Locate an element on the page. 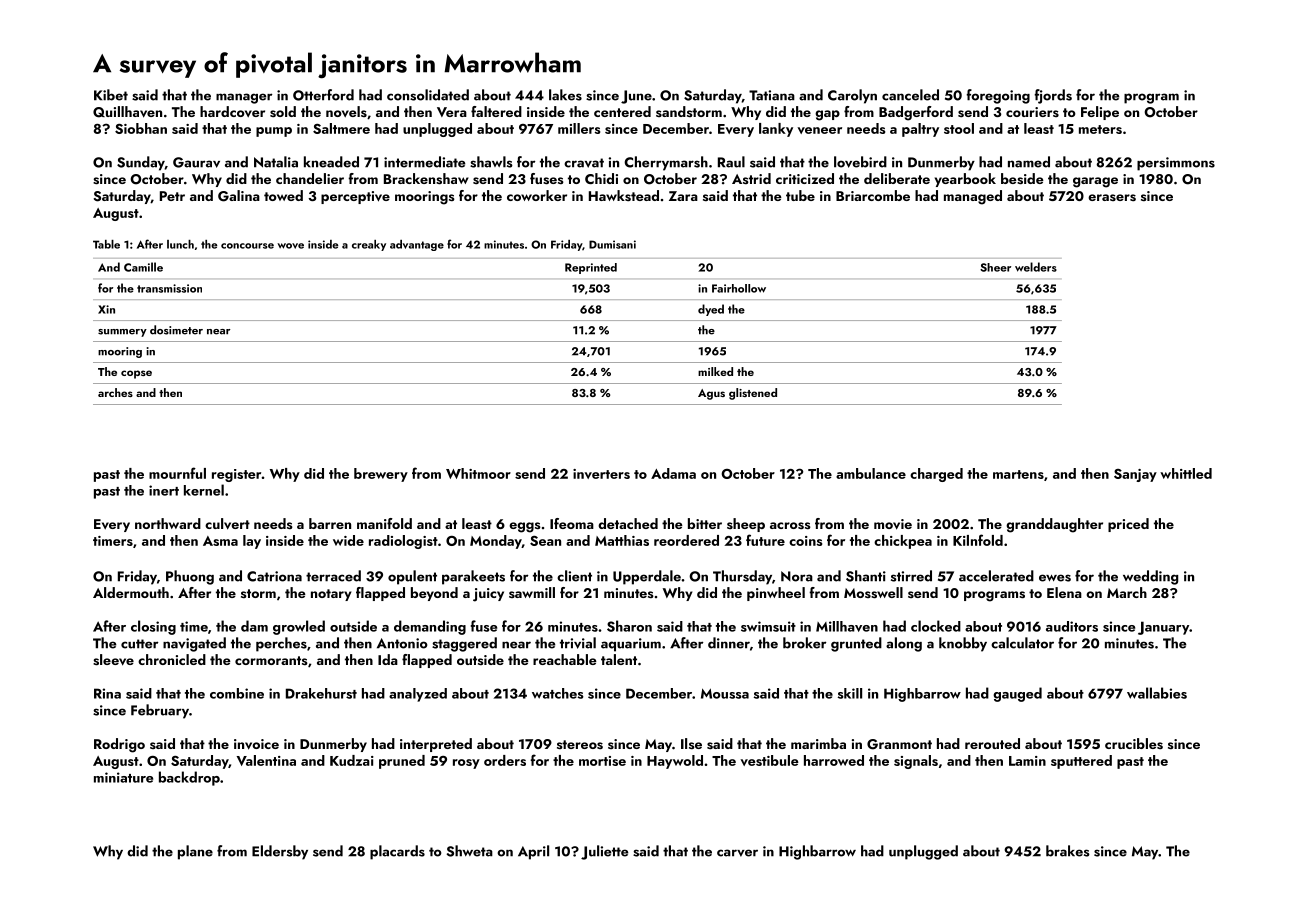 The height and width of the document is (924, 1308). canceled is located at coordinates (910, 95).
